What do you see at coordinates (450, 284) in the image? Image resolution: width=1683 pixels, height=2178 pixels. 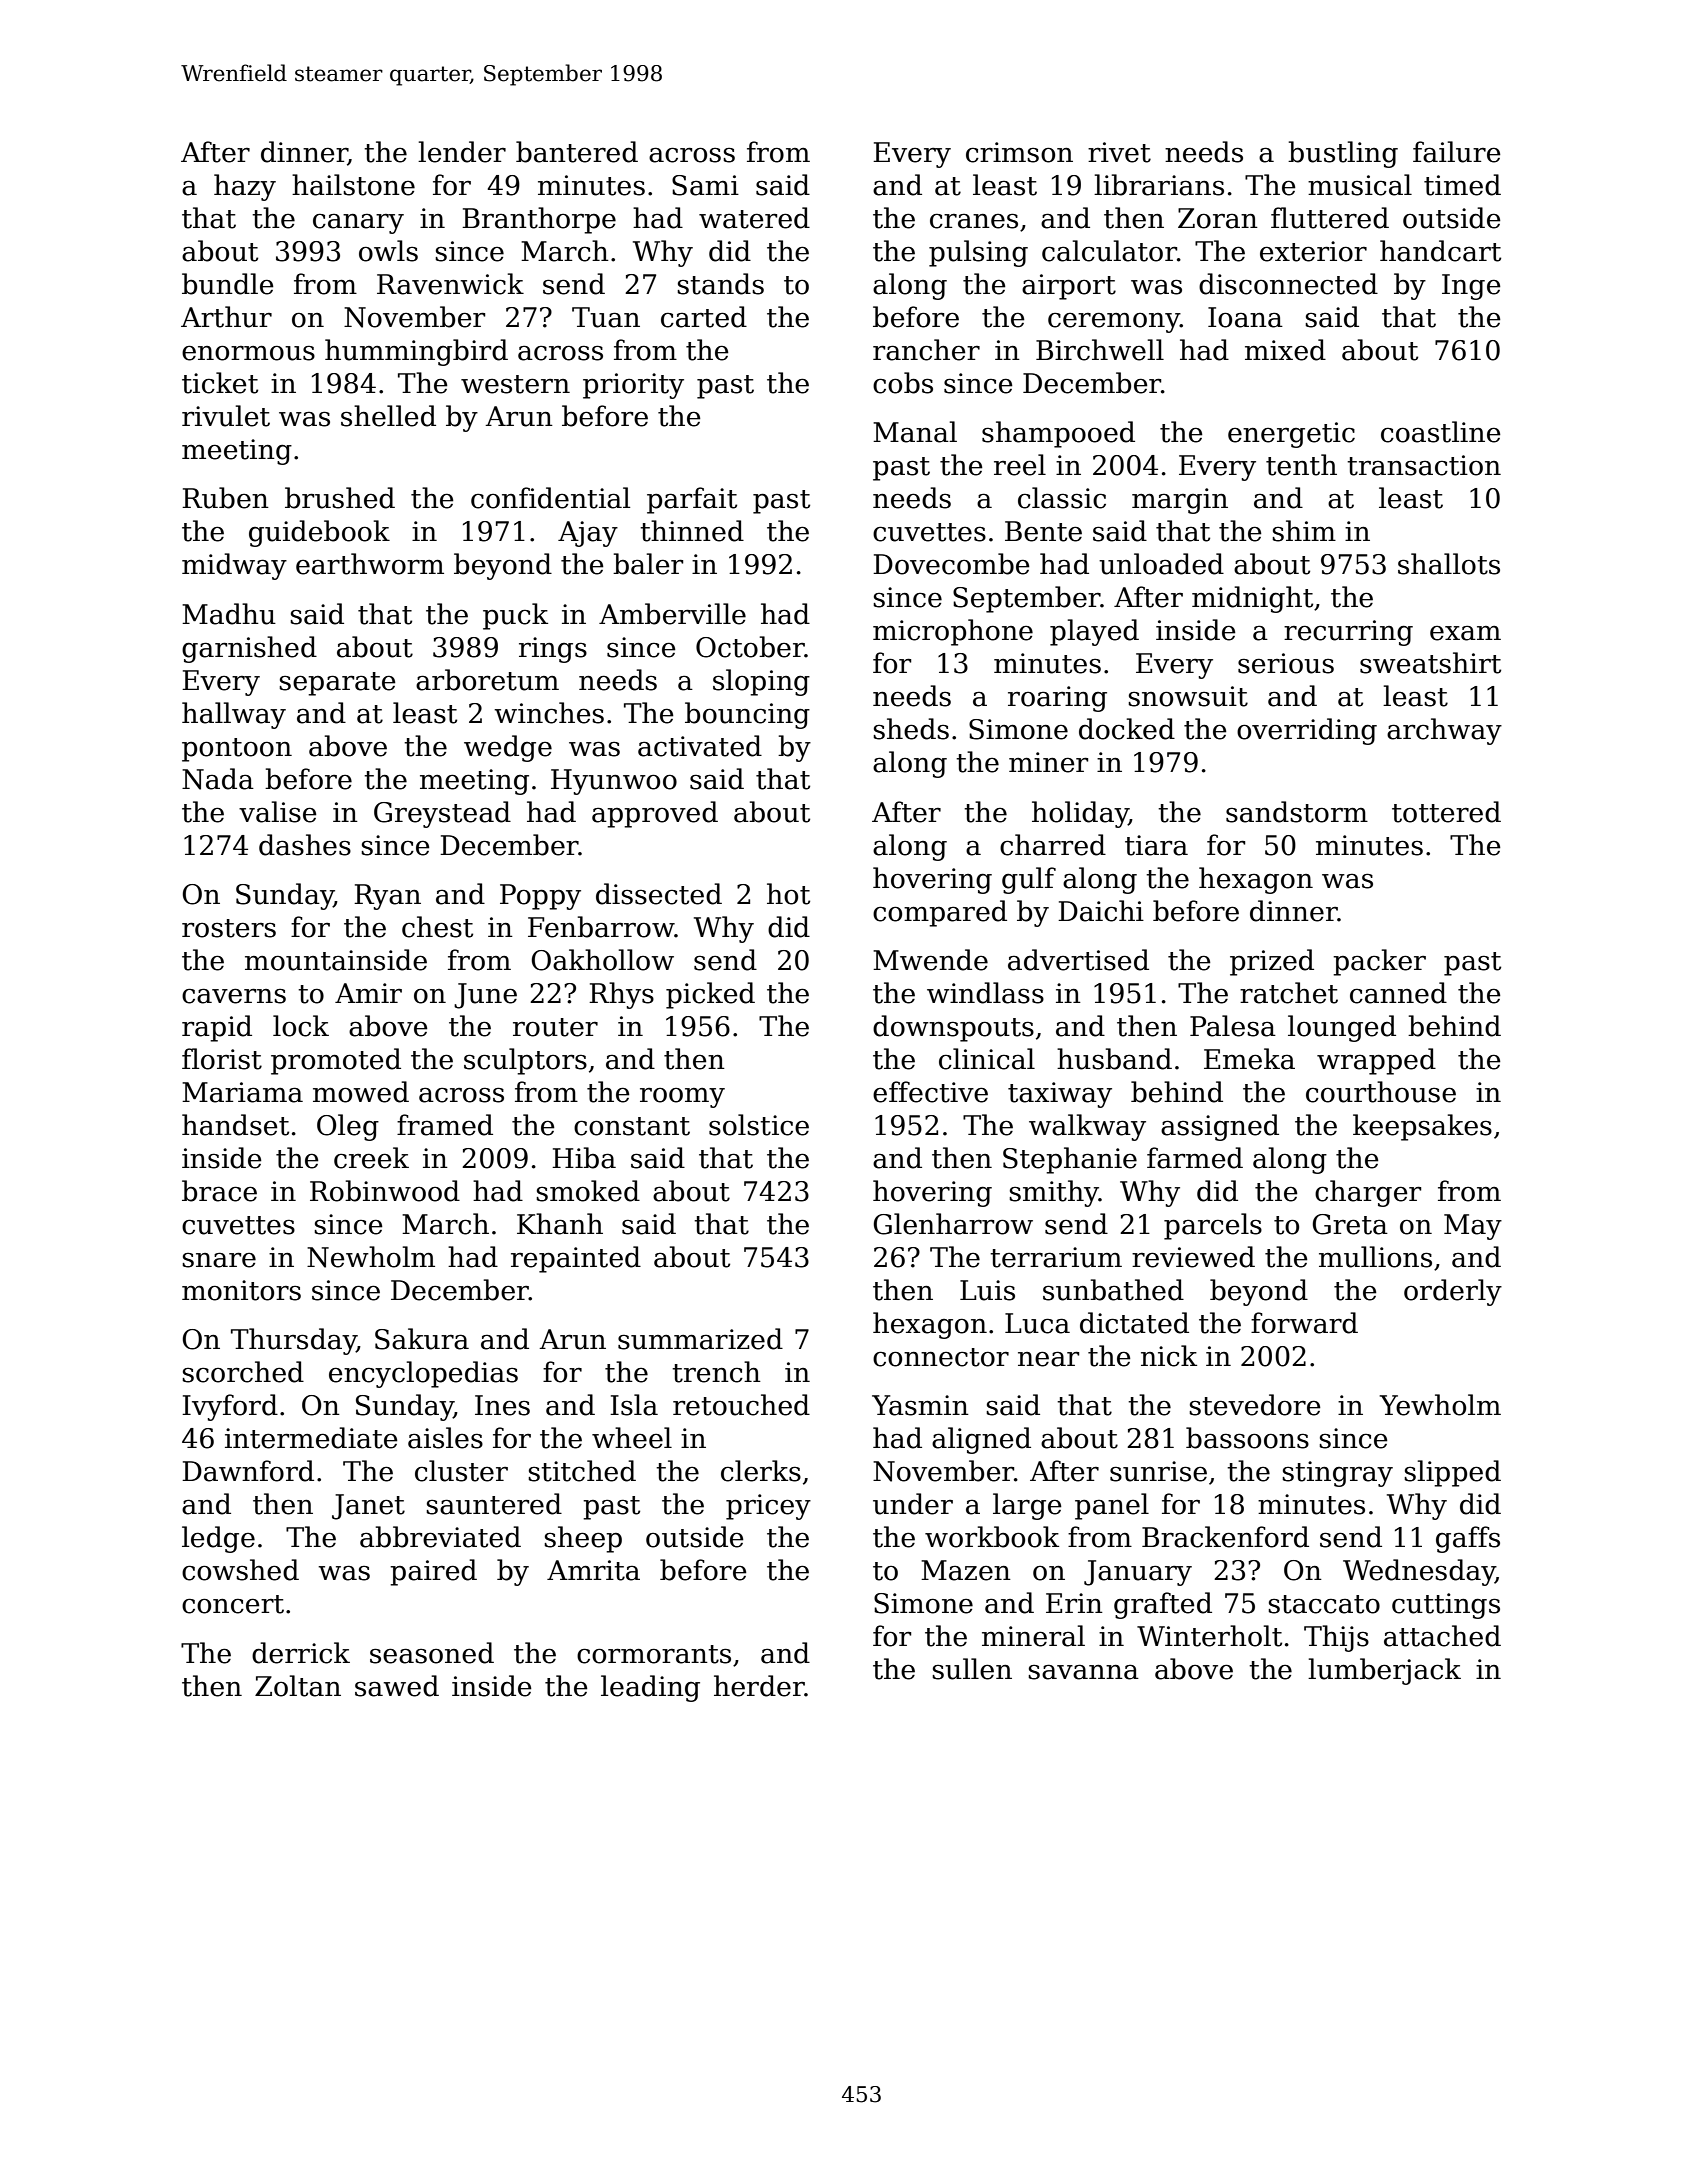 I see `Ravenwick` at bounding box center [450, 284].
